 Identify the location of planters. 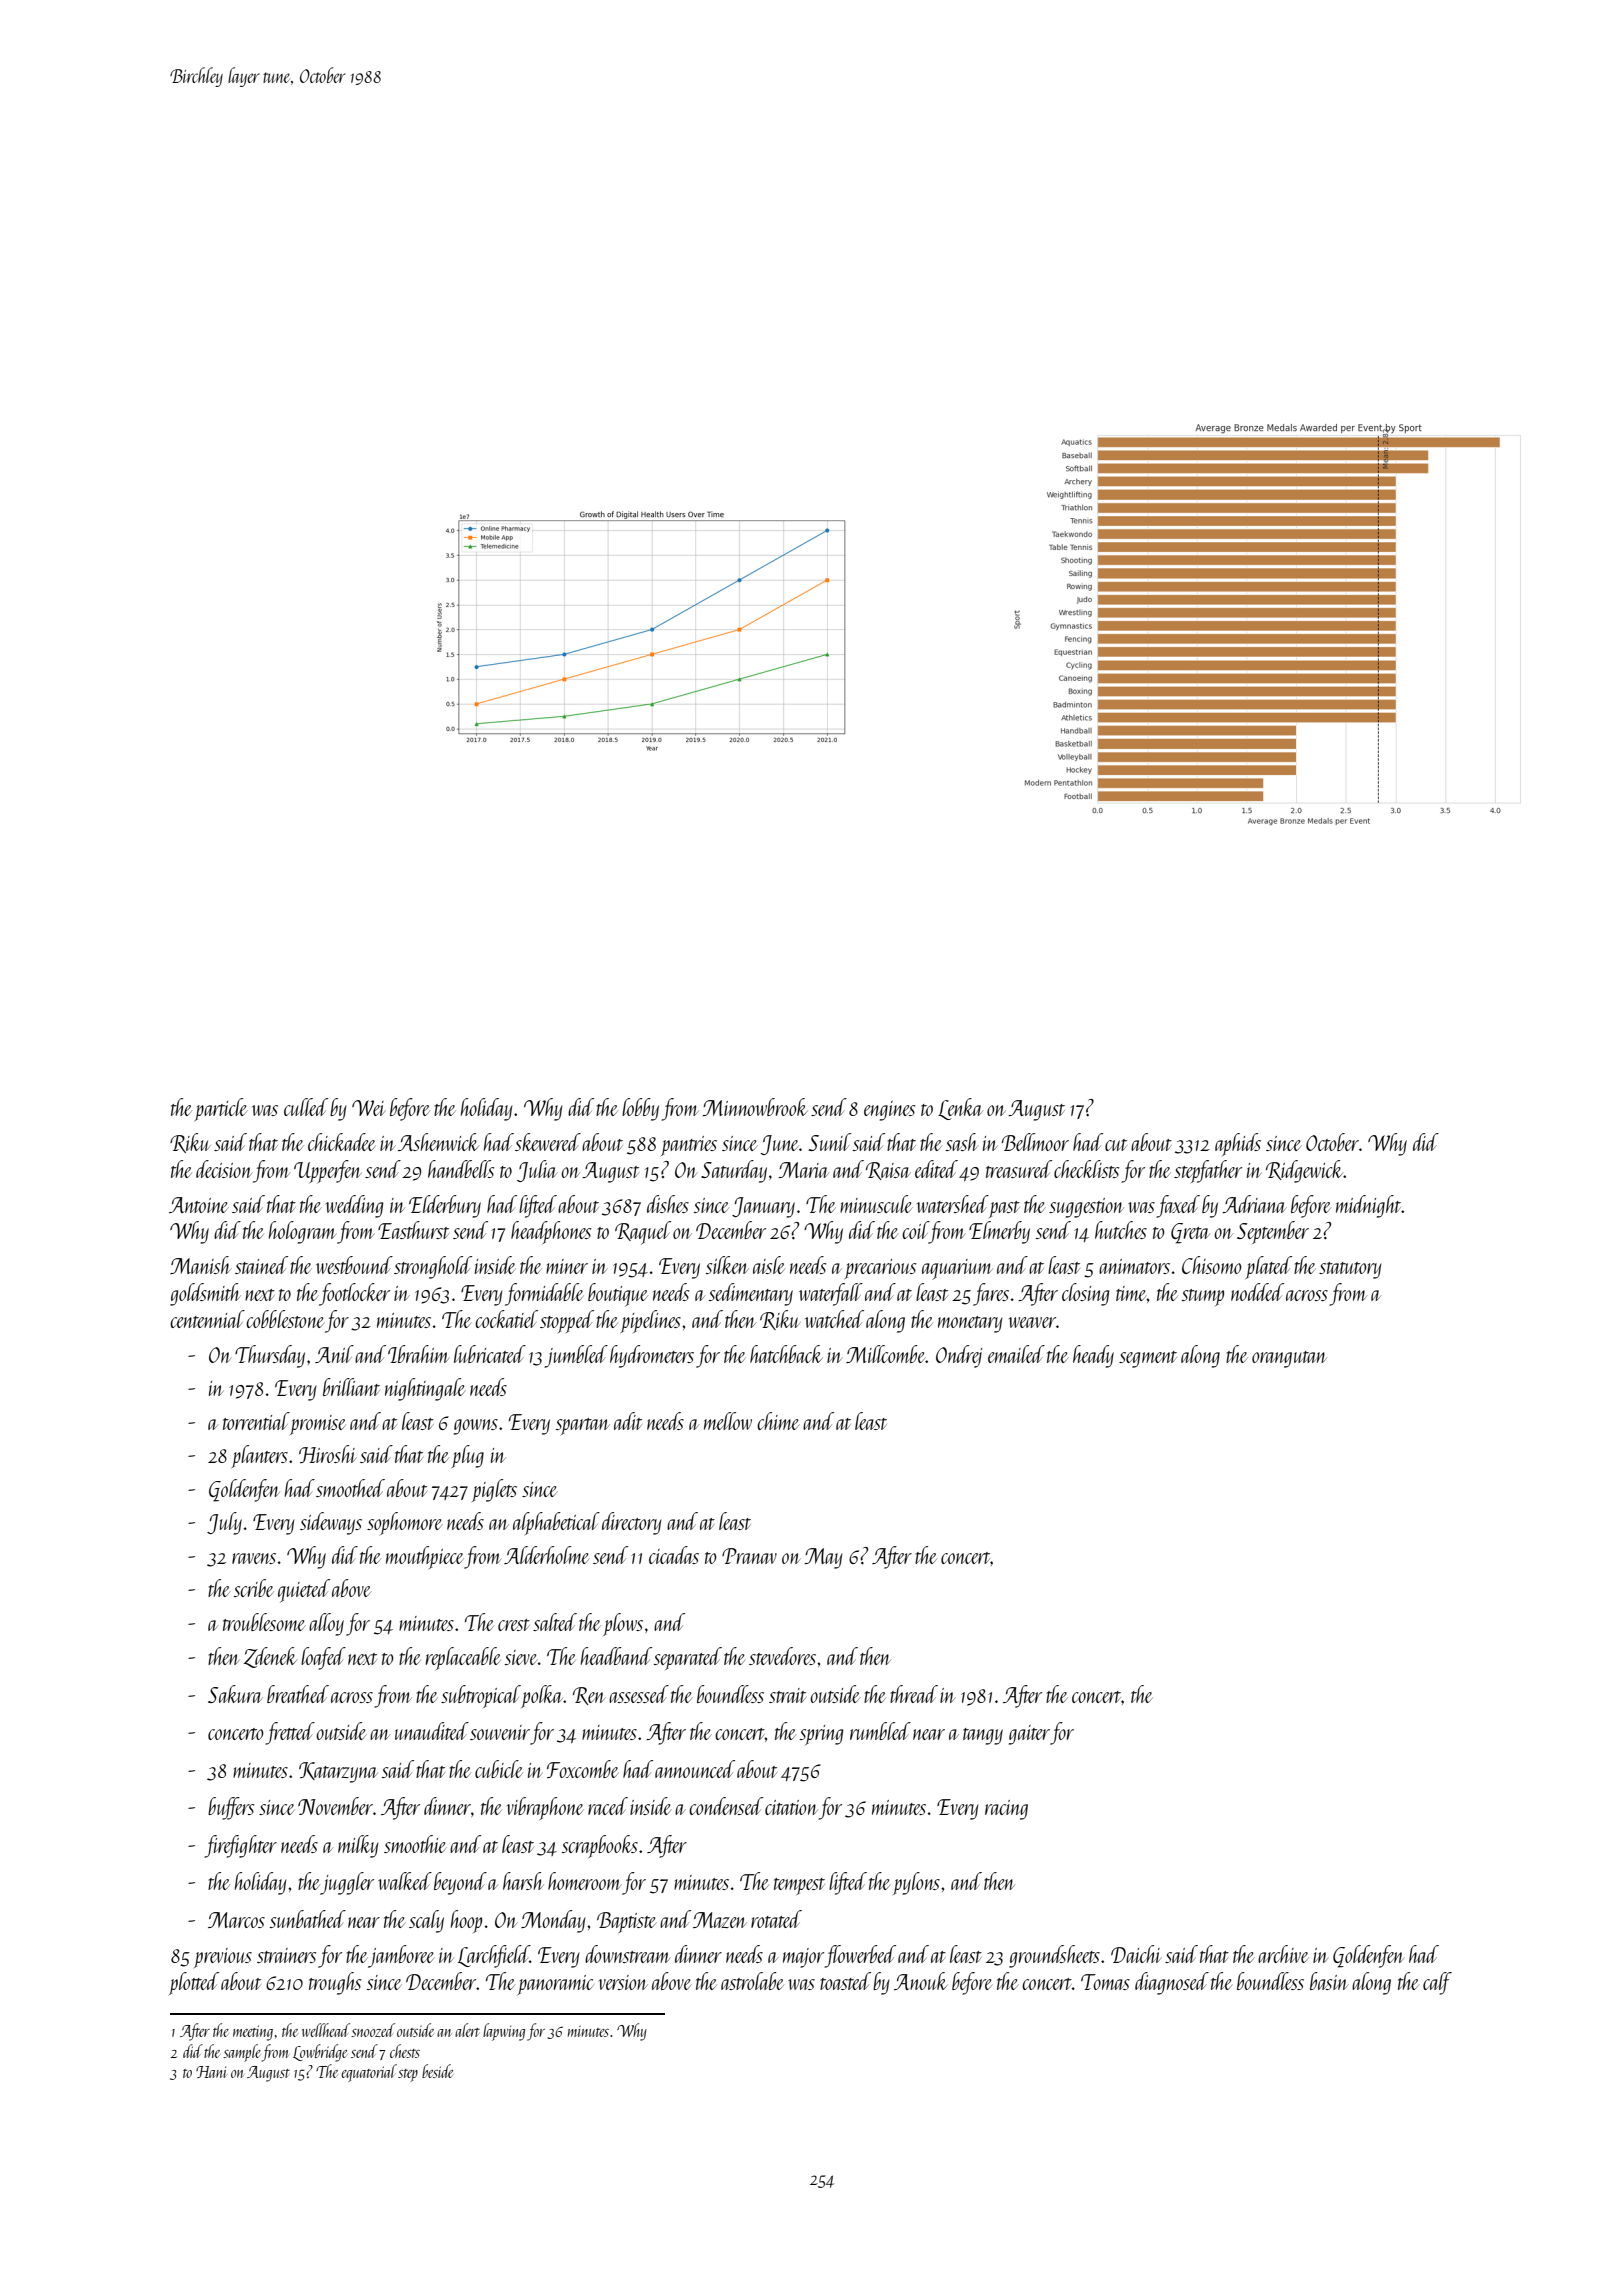
(260, 1456).
